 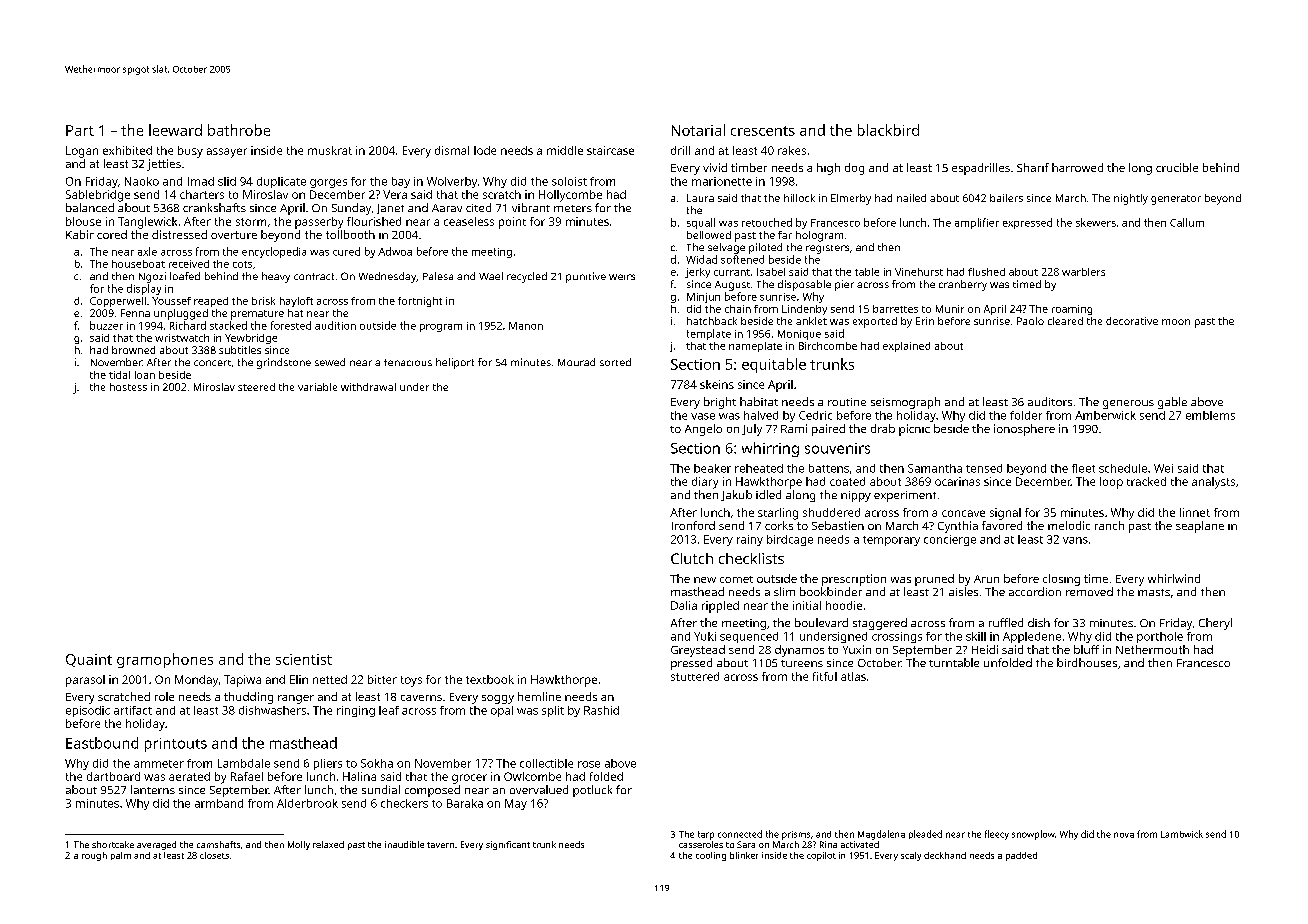 What do you see at coordinates (622, 277) in the screenshot?
I see `weirs` at bounding box center [622, 277].
